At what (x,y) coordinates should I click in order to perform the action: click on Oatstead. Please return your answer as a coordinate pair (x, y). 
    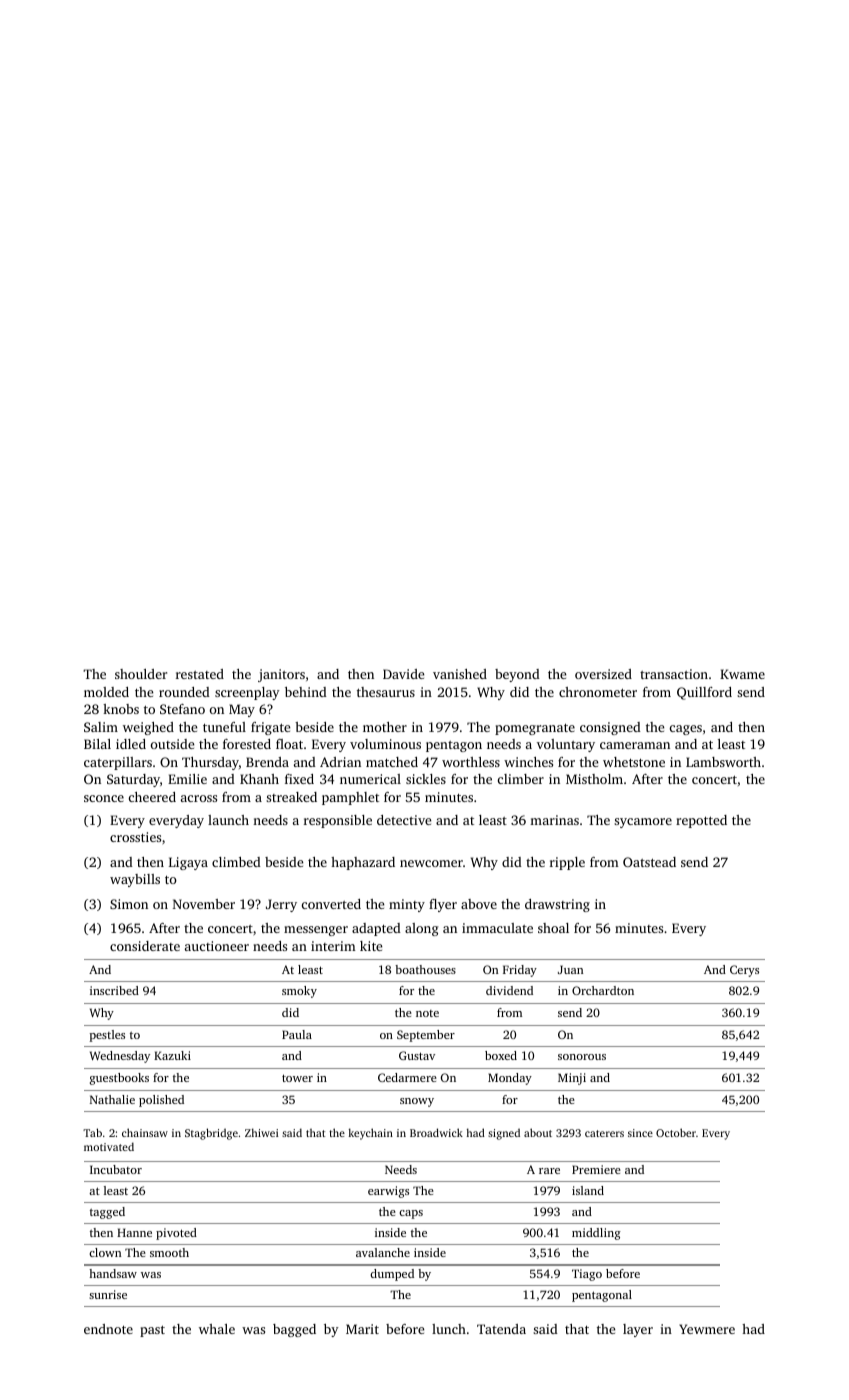
    Looking at the image, I should click on (649, 862).
